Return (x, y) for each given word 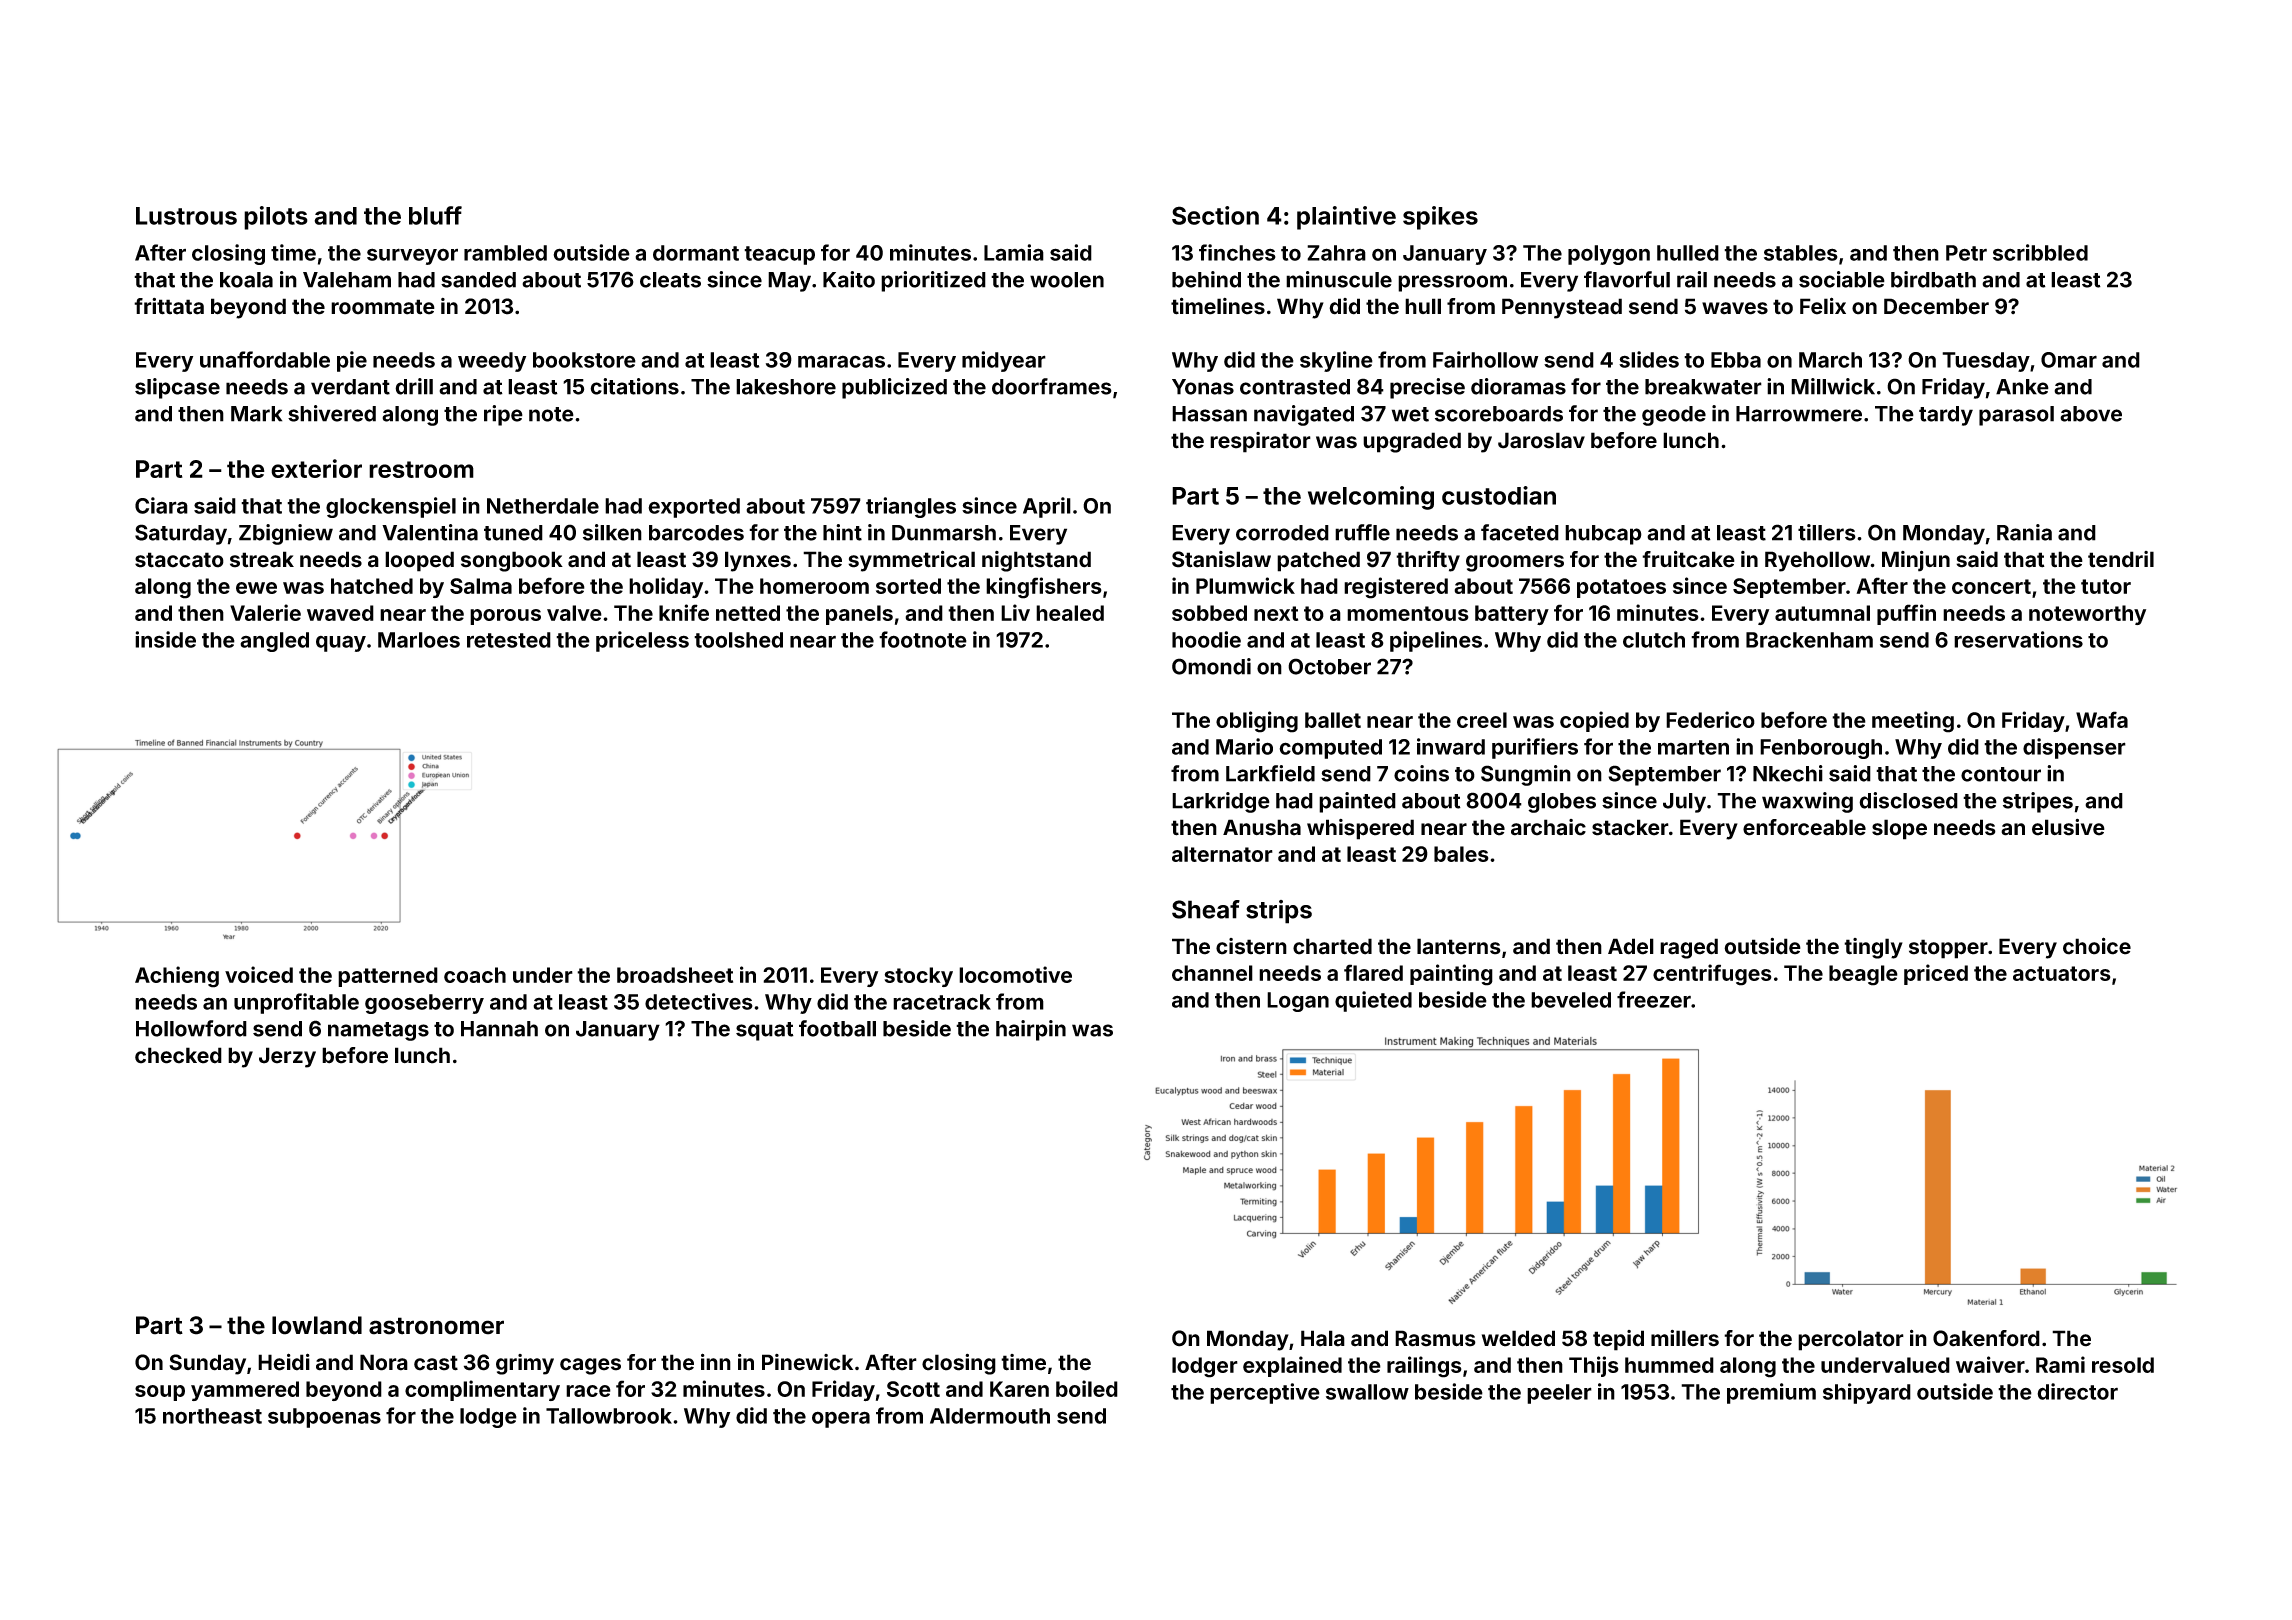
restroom (421, 469)
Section (1215, 215)
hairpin (1031, 1030)
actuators (2062, 973)
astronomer (436, 1326)
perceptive (1265, 1393)
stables (1801, 253)
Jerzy (287, 1057)
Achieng (177, 977)
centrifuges (1712, 975)
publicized (894, 388)
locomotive (1015, 974)
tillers (1827, 532)
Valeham (347, 280)
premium (1771, 1393)
